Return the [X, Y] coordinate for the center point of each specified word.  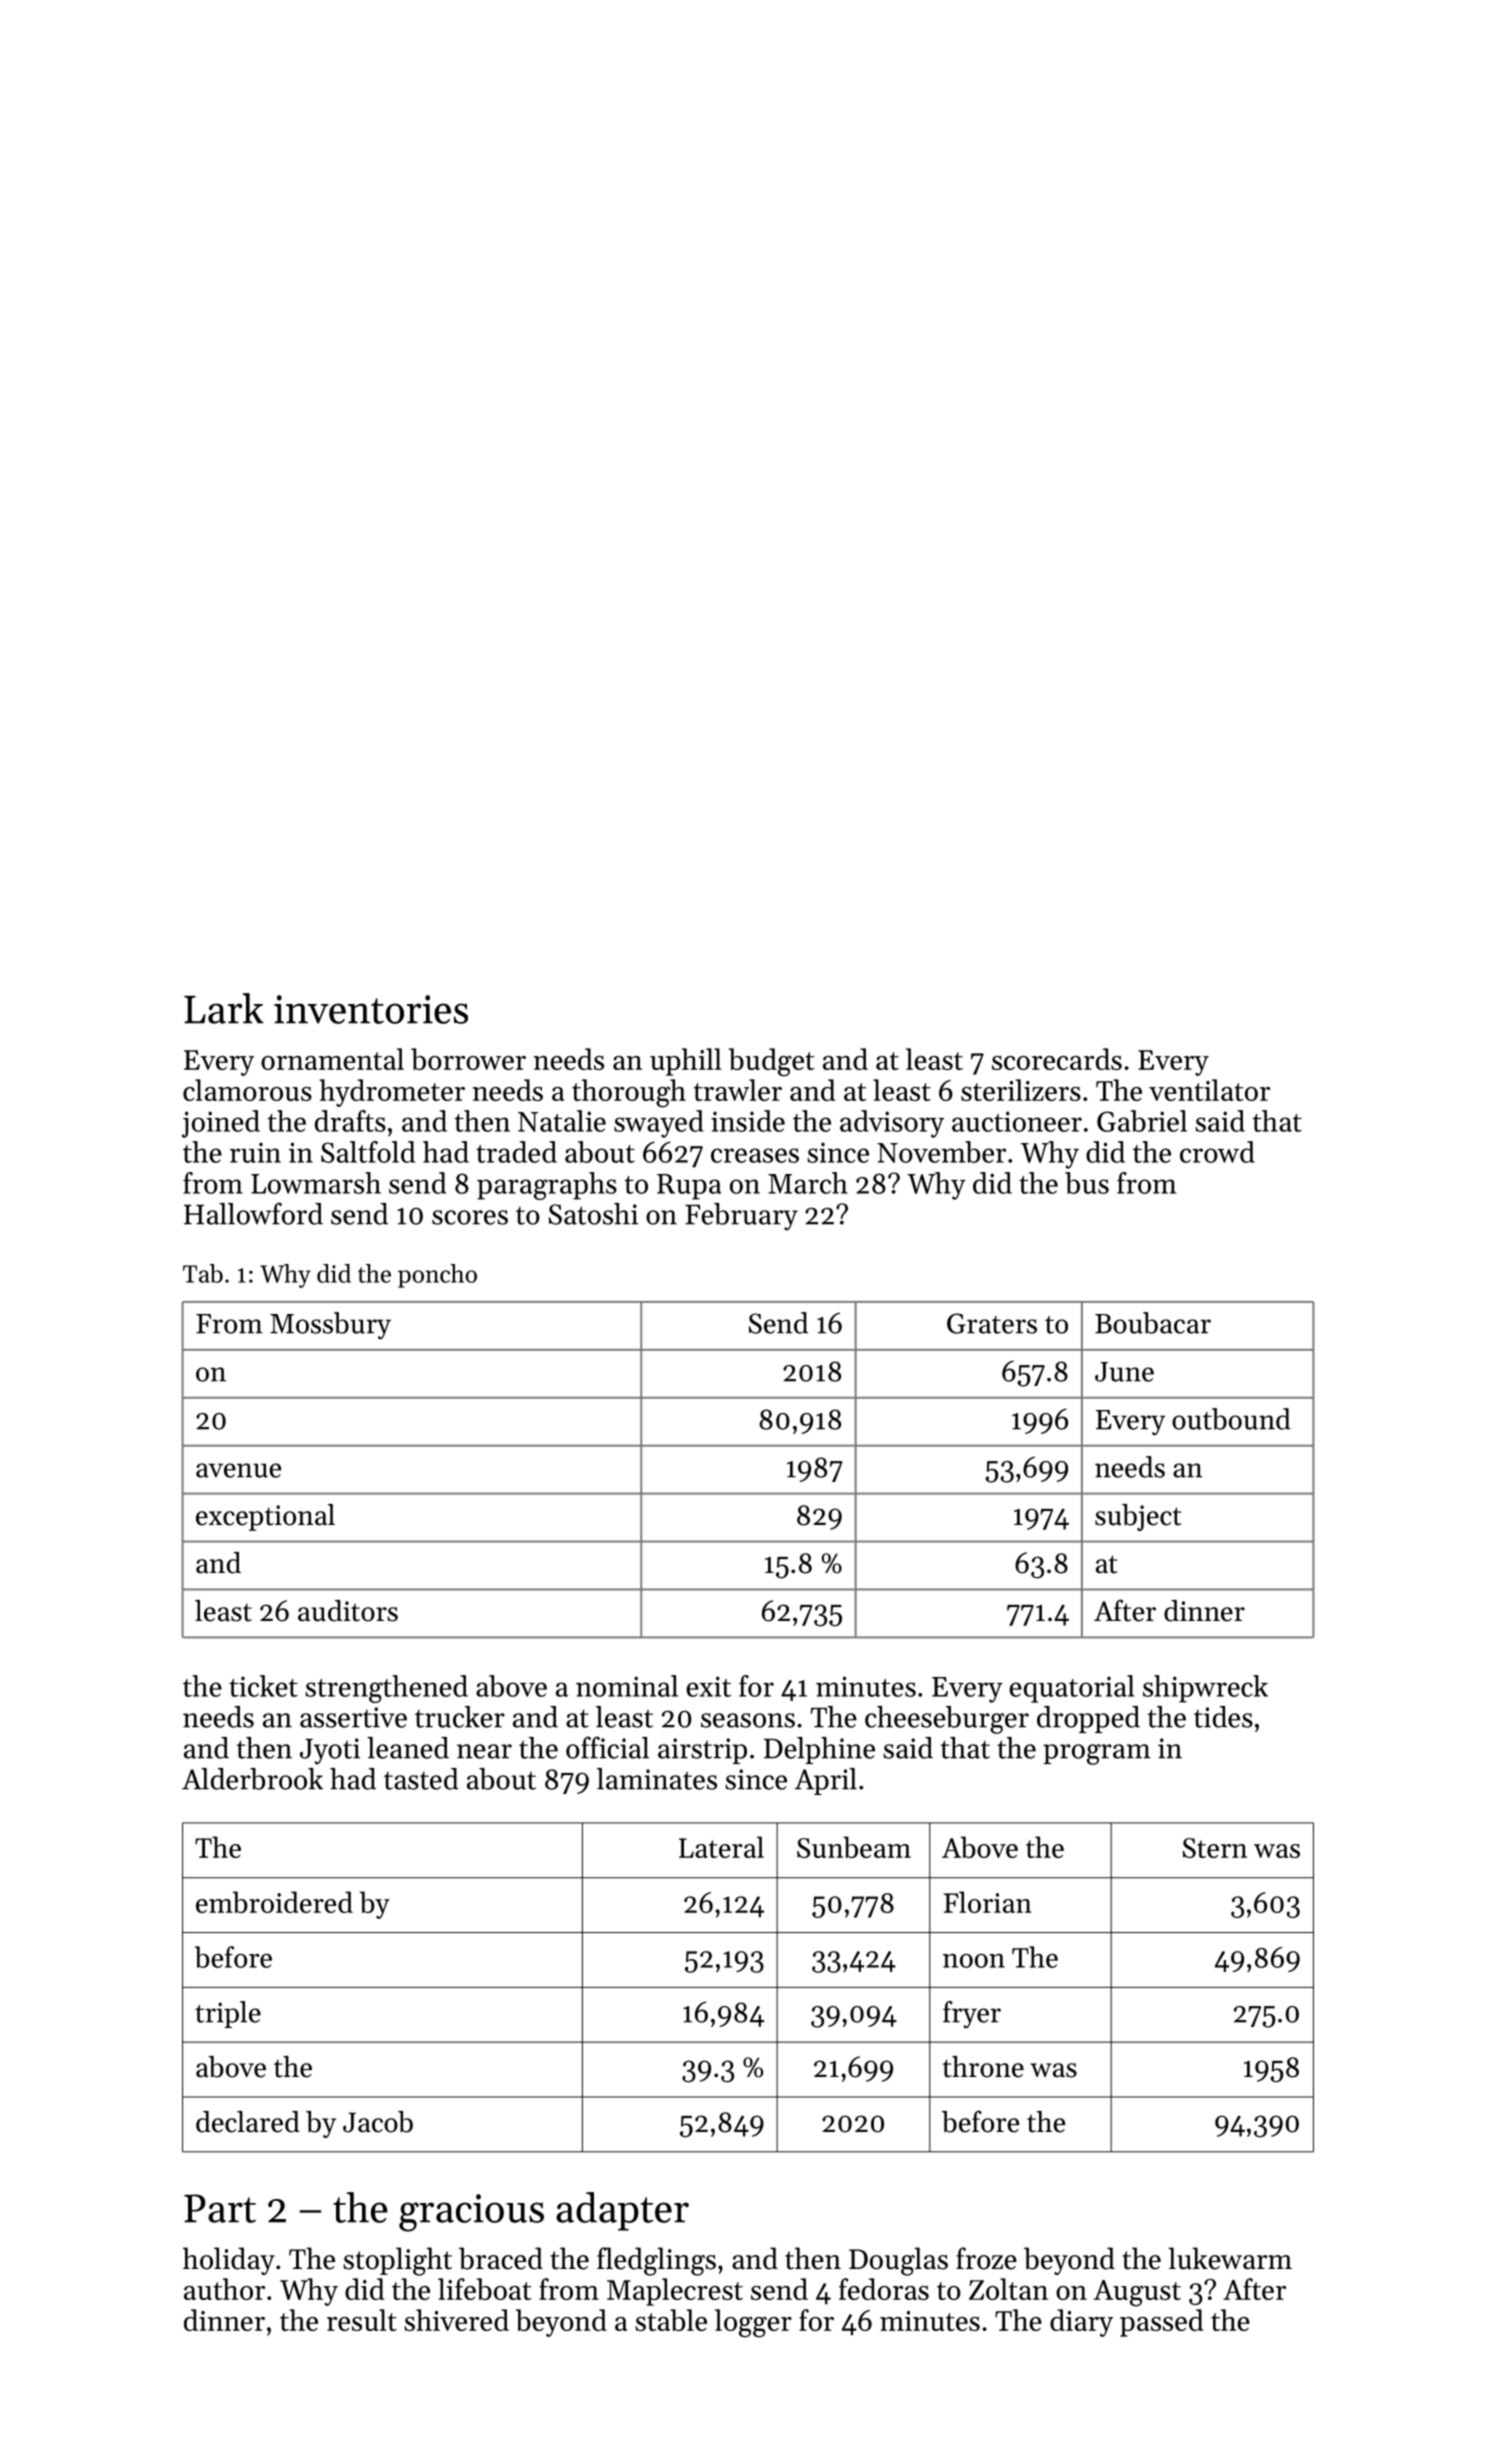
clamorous [247, 1090]
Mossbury [330, 1326]
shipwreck [1205, 1689]
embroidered [274, 1902]
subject [1138, 1517]
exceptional [265, 1517]
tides [1223, 1717]
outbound [1231, 1419]
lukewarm [1230, 2258]
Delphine [819, 1750]
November [941, 1152]
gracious [471, 2213]
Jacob [378, 2122]
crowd [1217, 1152]
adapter [622, 2211]
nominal [627, 1686]
